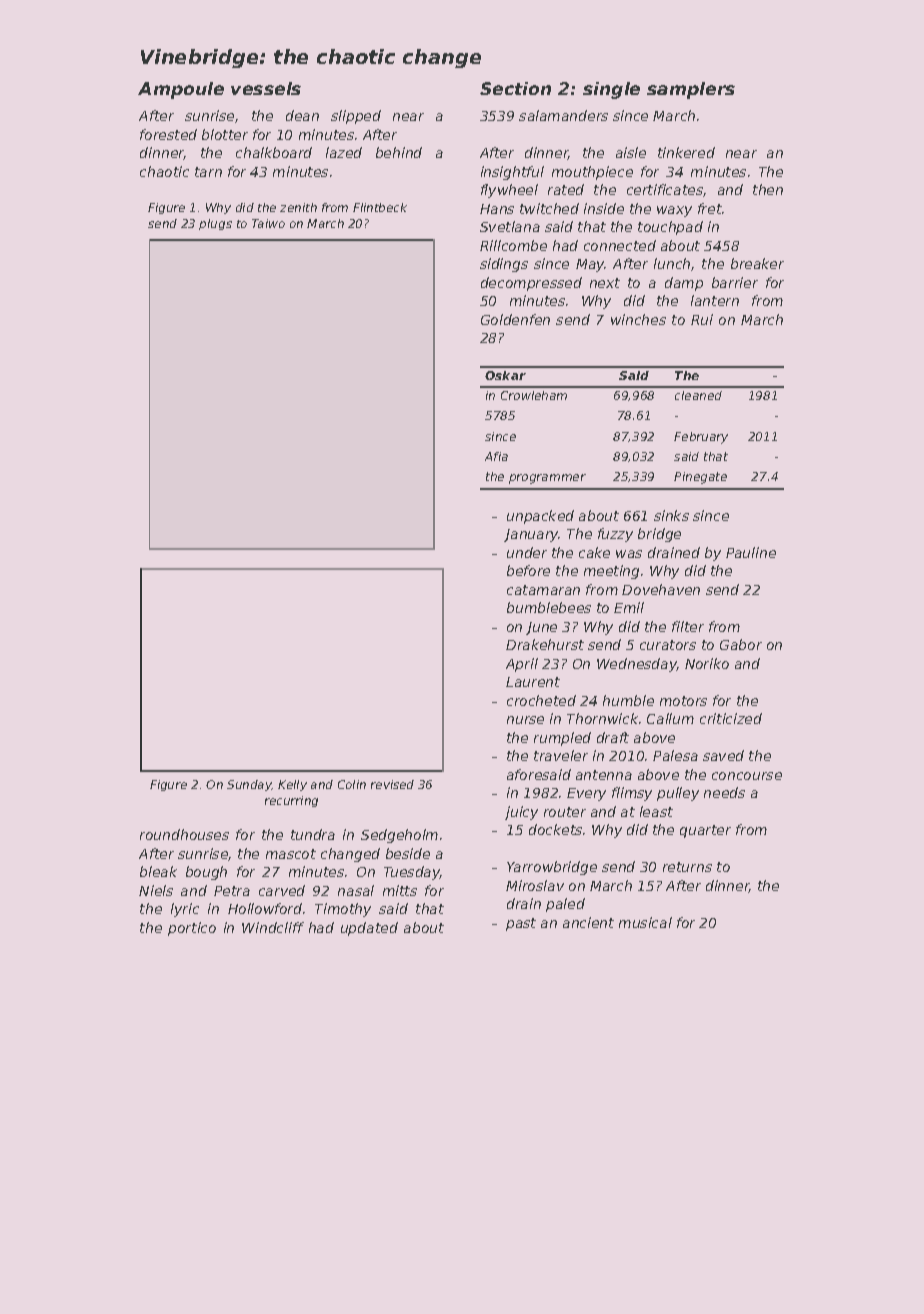  What do you see at coordinates (698, 395) in the image?
I see `cleaned` at bounding box center [698, 395].
